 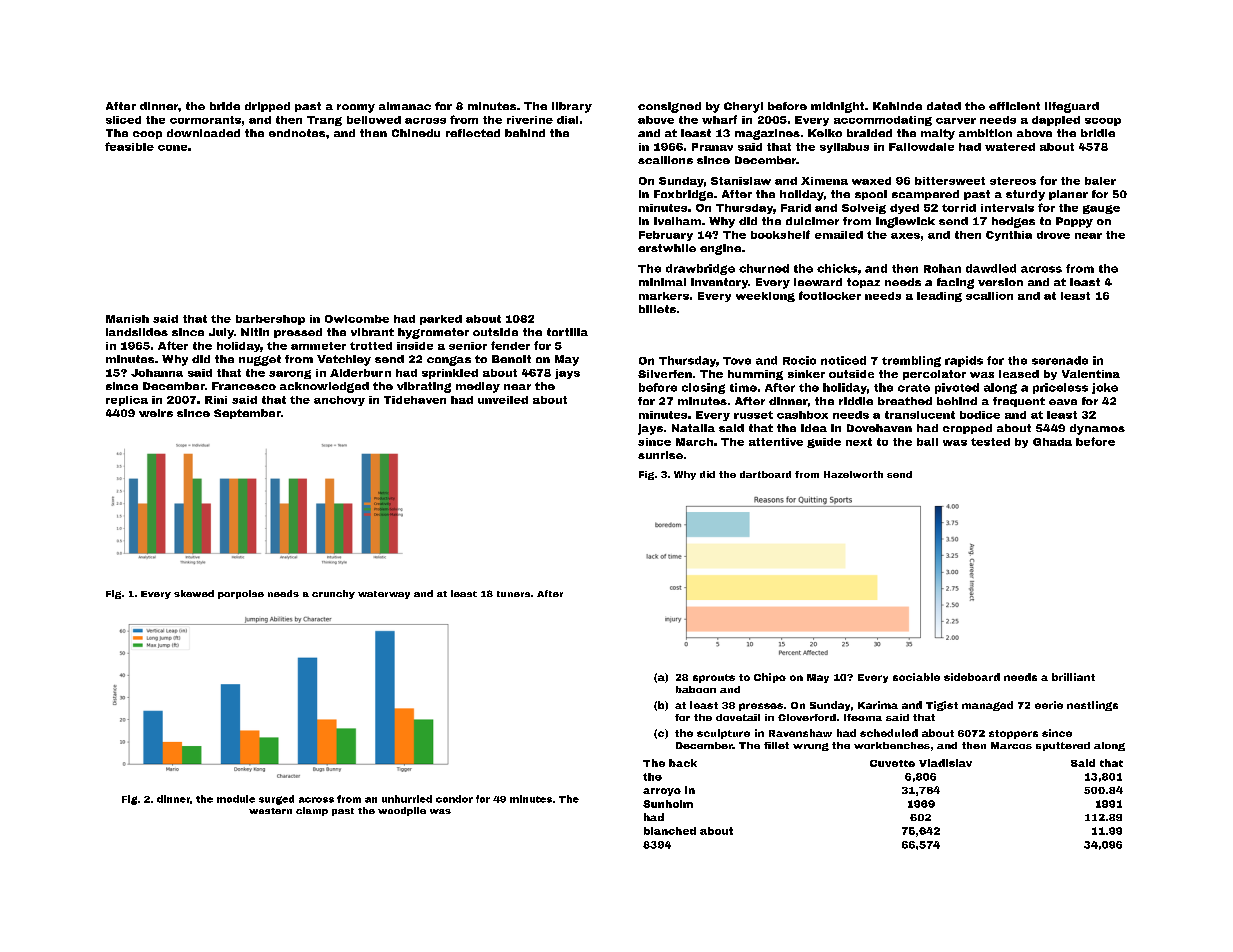 I want to click on Manish, so click(x=127, y=319).
